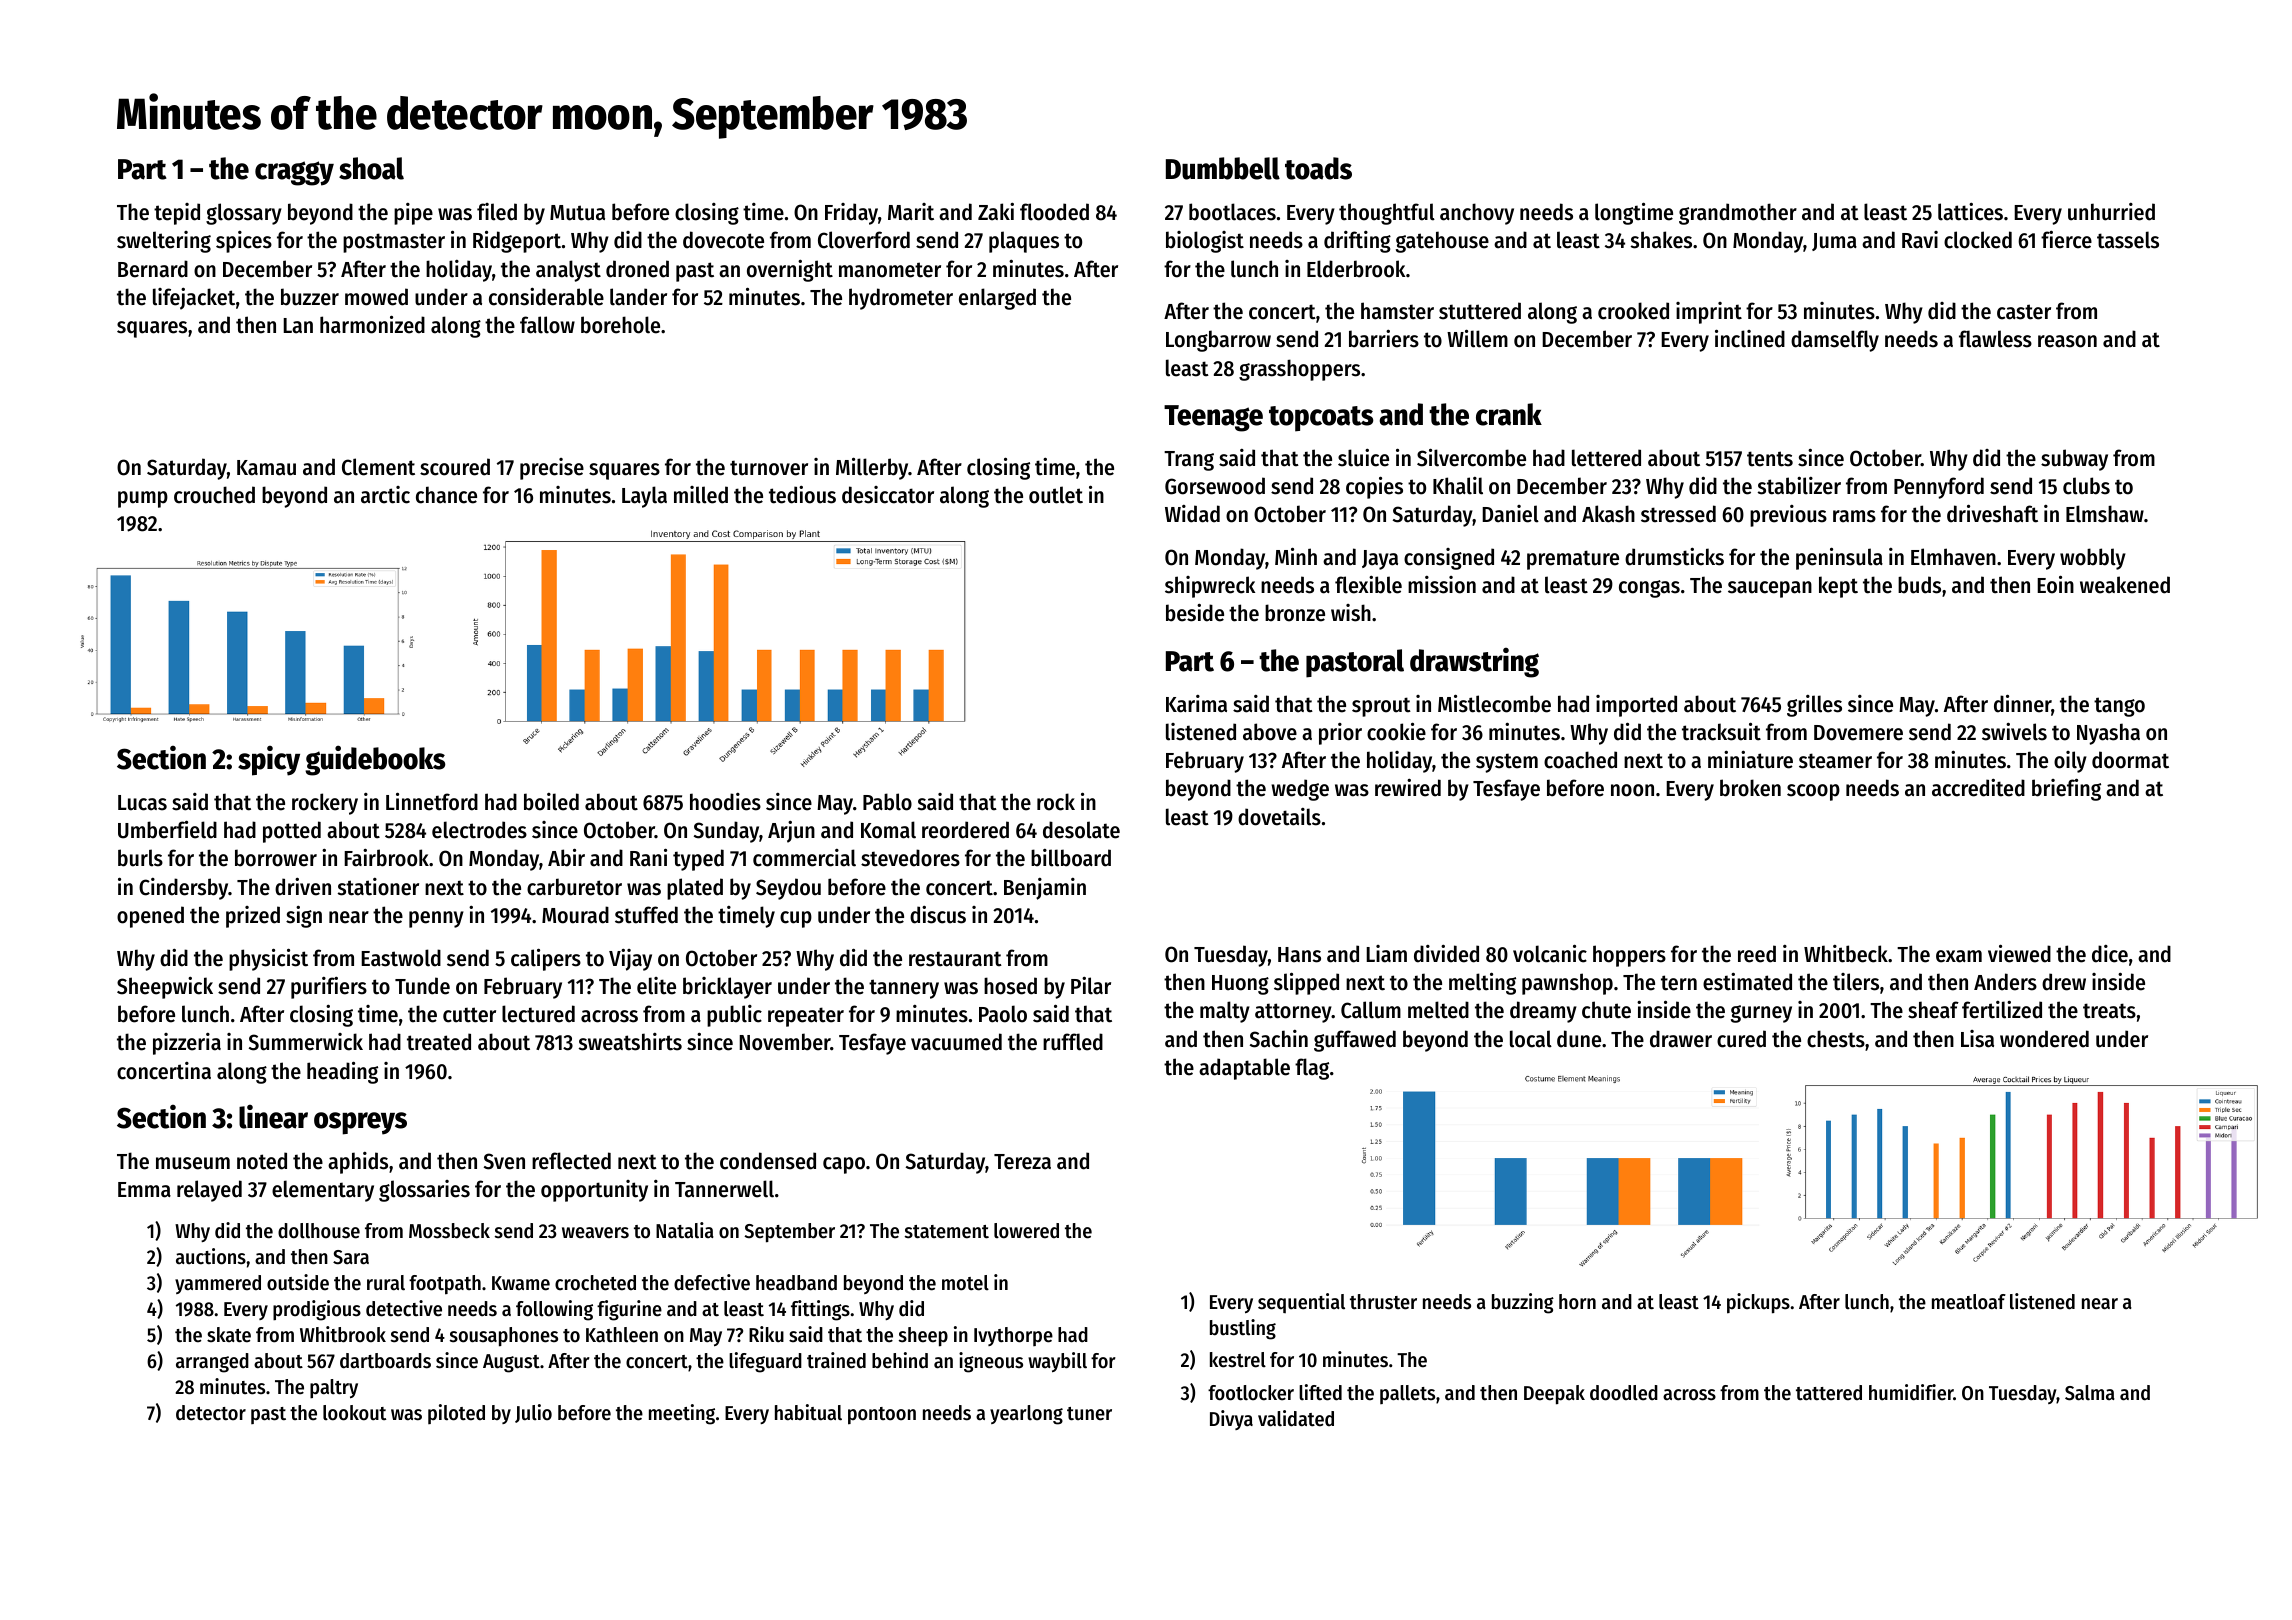 This screenshot has height=1620, width=2292. Describe the element at coordinates (1223, 168) in the screenshot. I see `Dumbbell` at that location.
